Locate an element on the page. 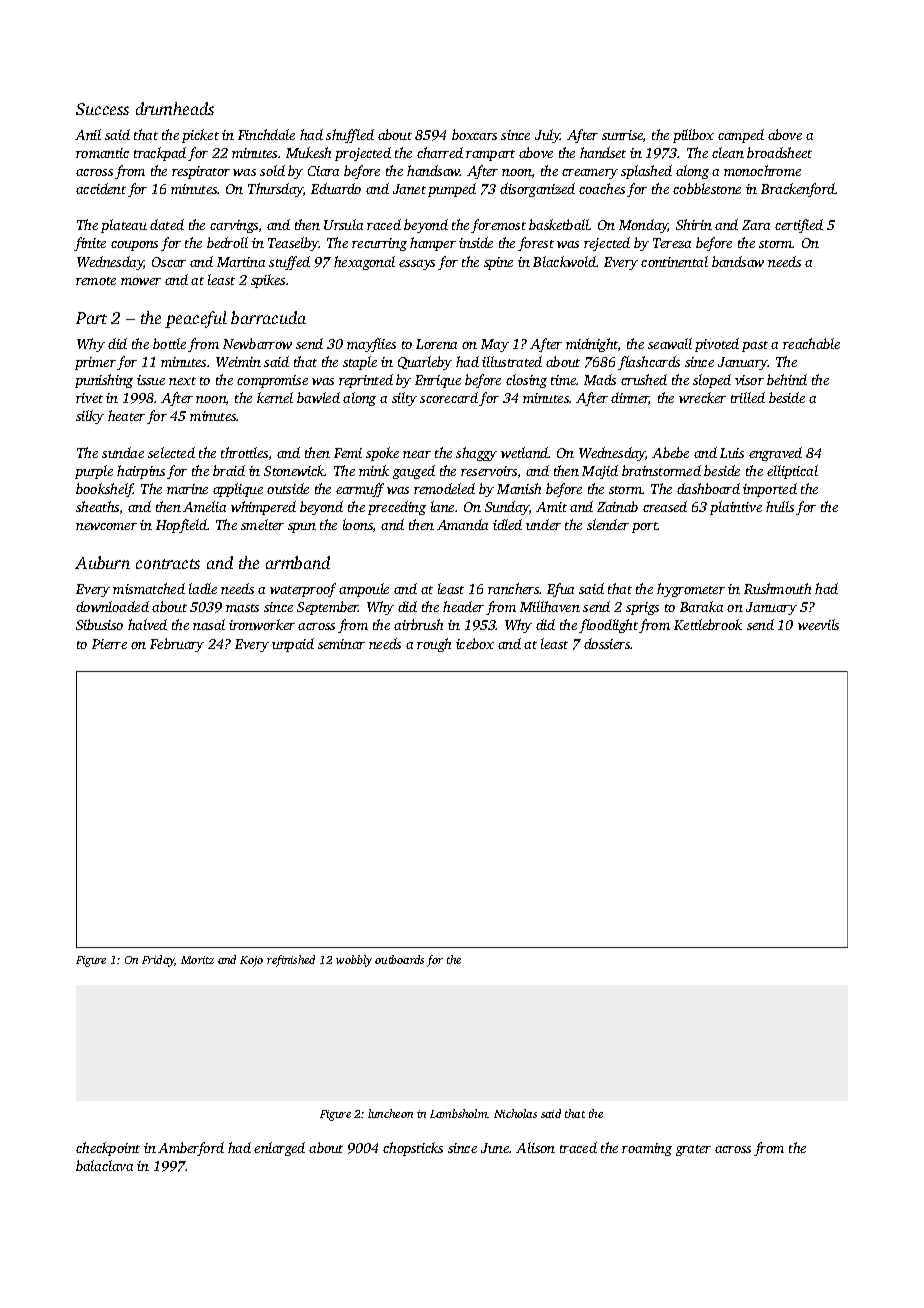 The width and height of the document is (924, 1308). sunrise is located at coordinates (622, 135).
